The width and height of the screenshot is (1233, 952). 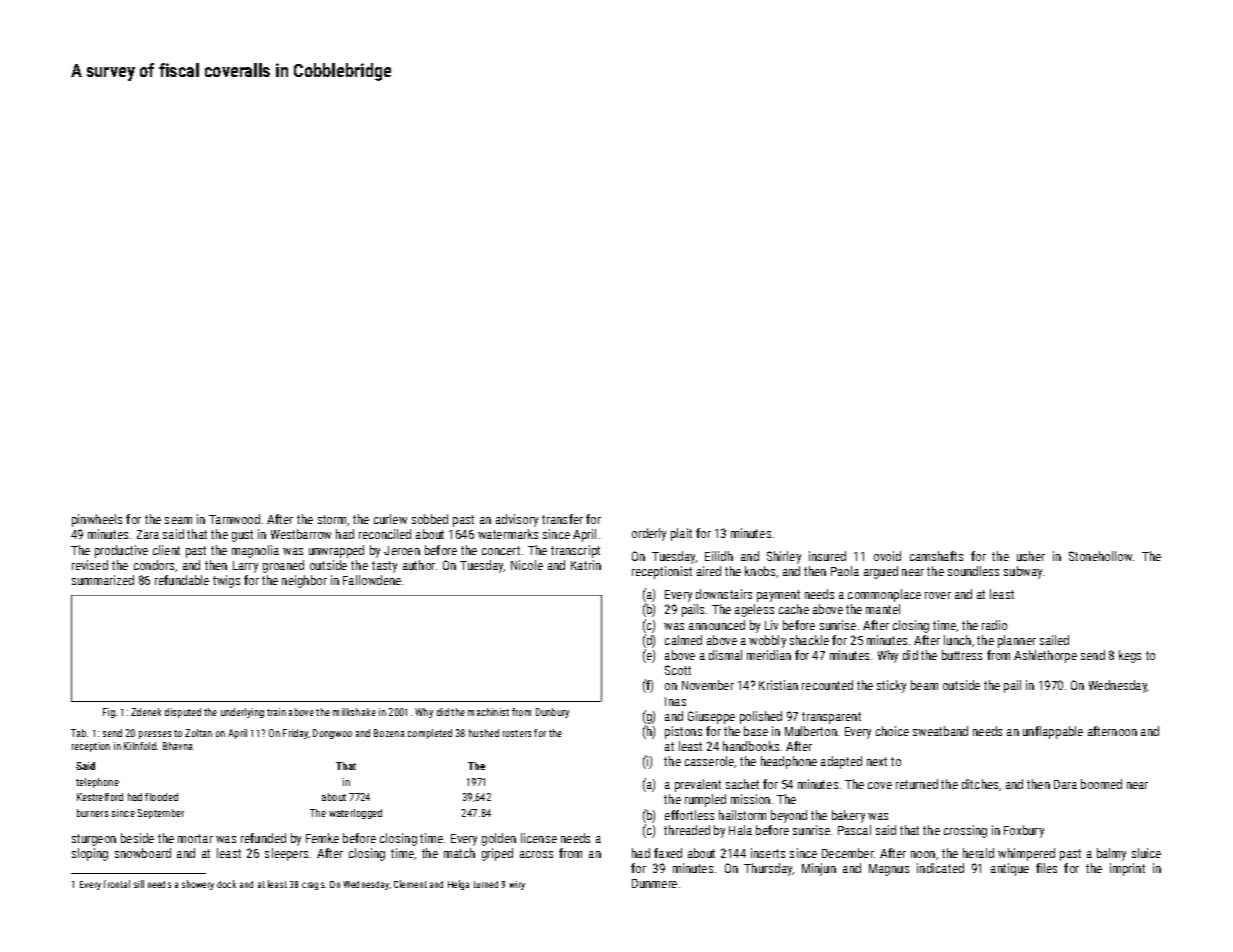 I want to click on Zara, so click(x=148, y=534).
